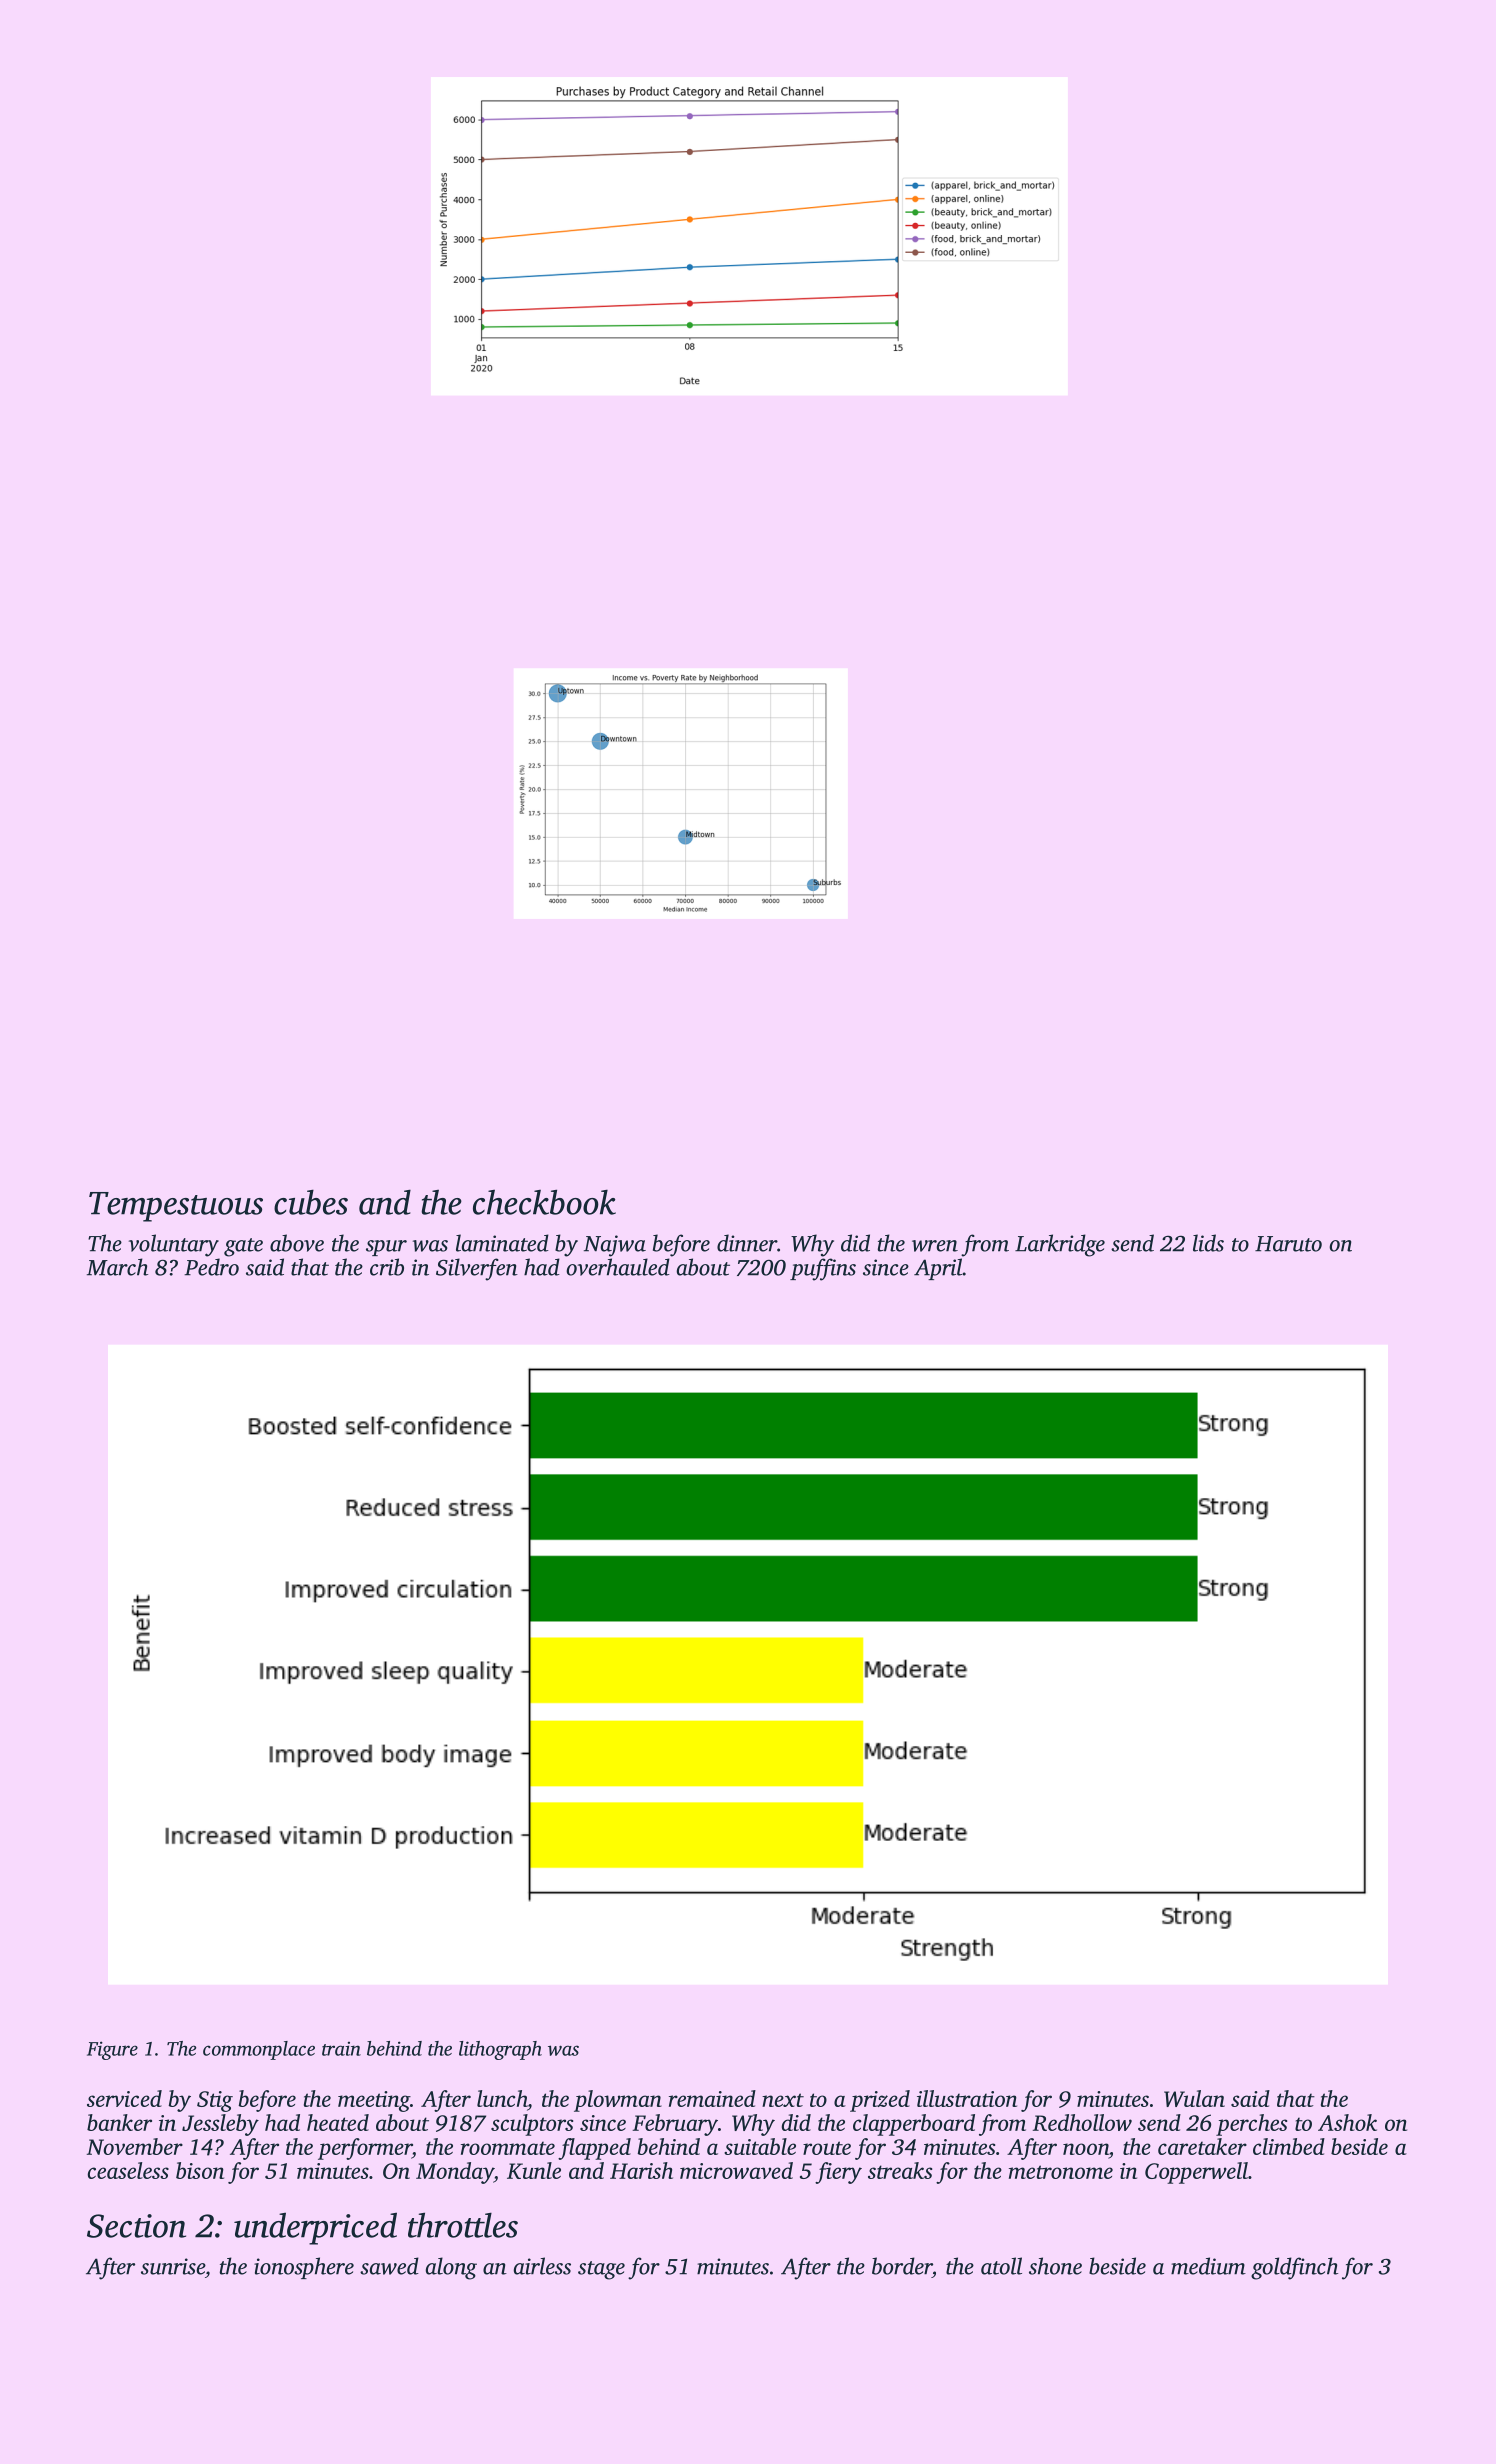  Describe the element at coordinates (173, 2266) in the screenshot. I see `sunrise` at that location.
